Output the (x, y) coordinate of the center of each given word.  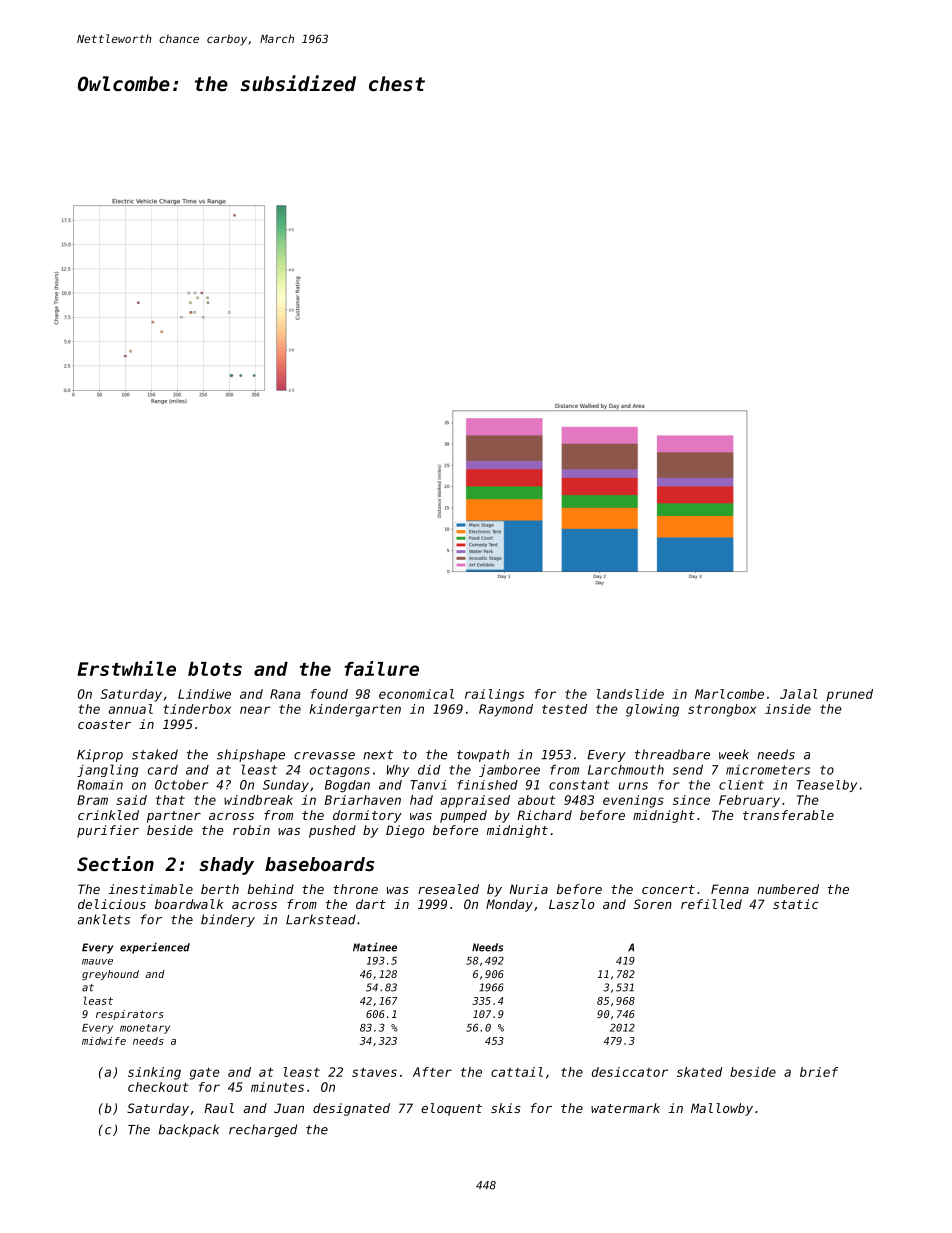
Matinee (375, 947)
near (255, 710)
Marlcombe (729, 694)
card (163, 770)
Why (398, 771)
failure (381, 668)
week (734, 754)
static (795, 904)
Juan (289, 1108)
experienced (155, 948)
